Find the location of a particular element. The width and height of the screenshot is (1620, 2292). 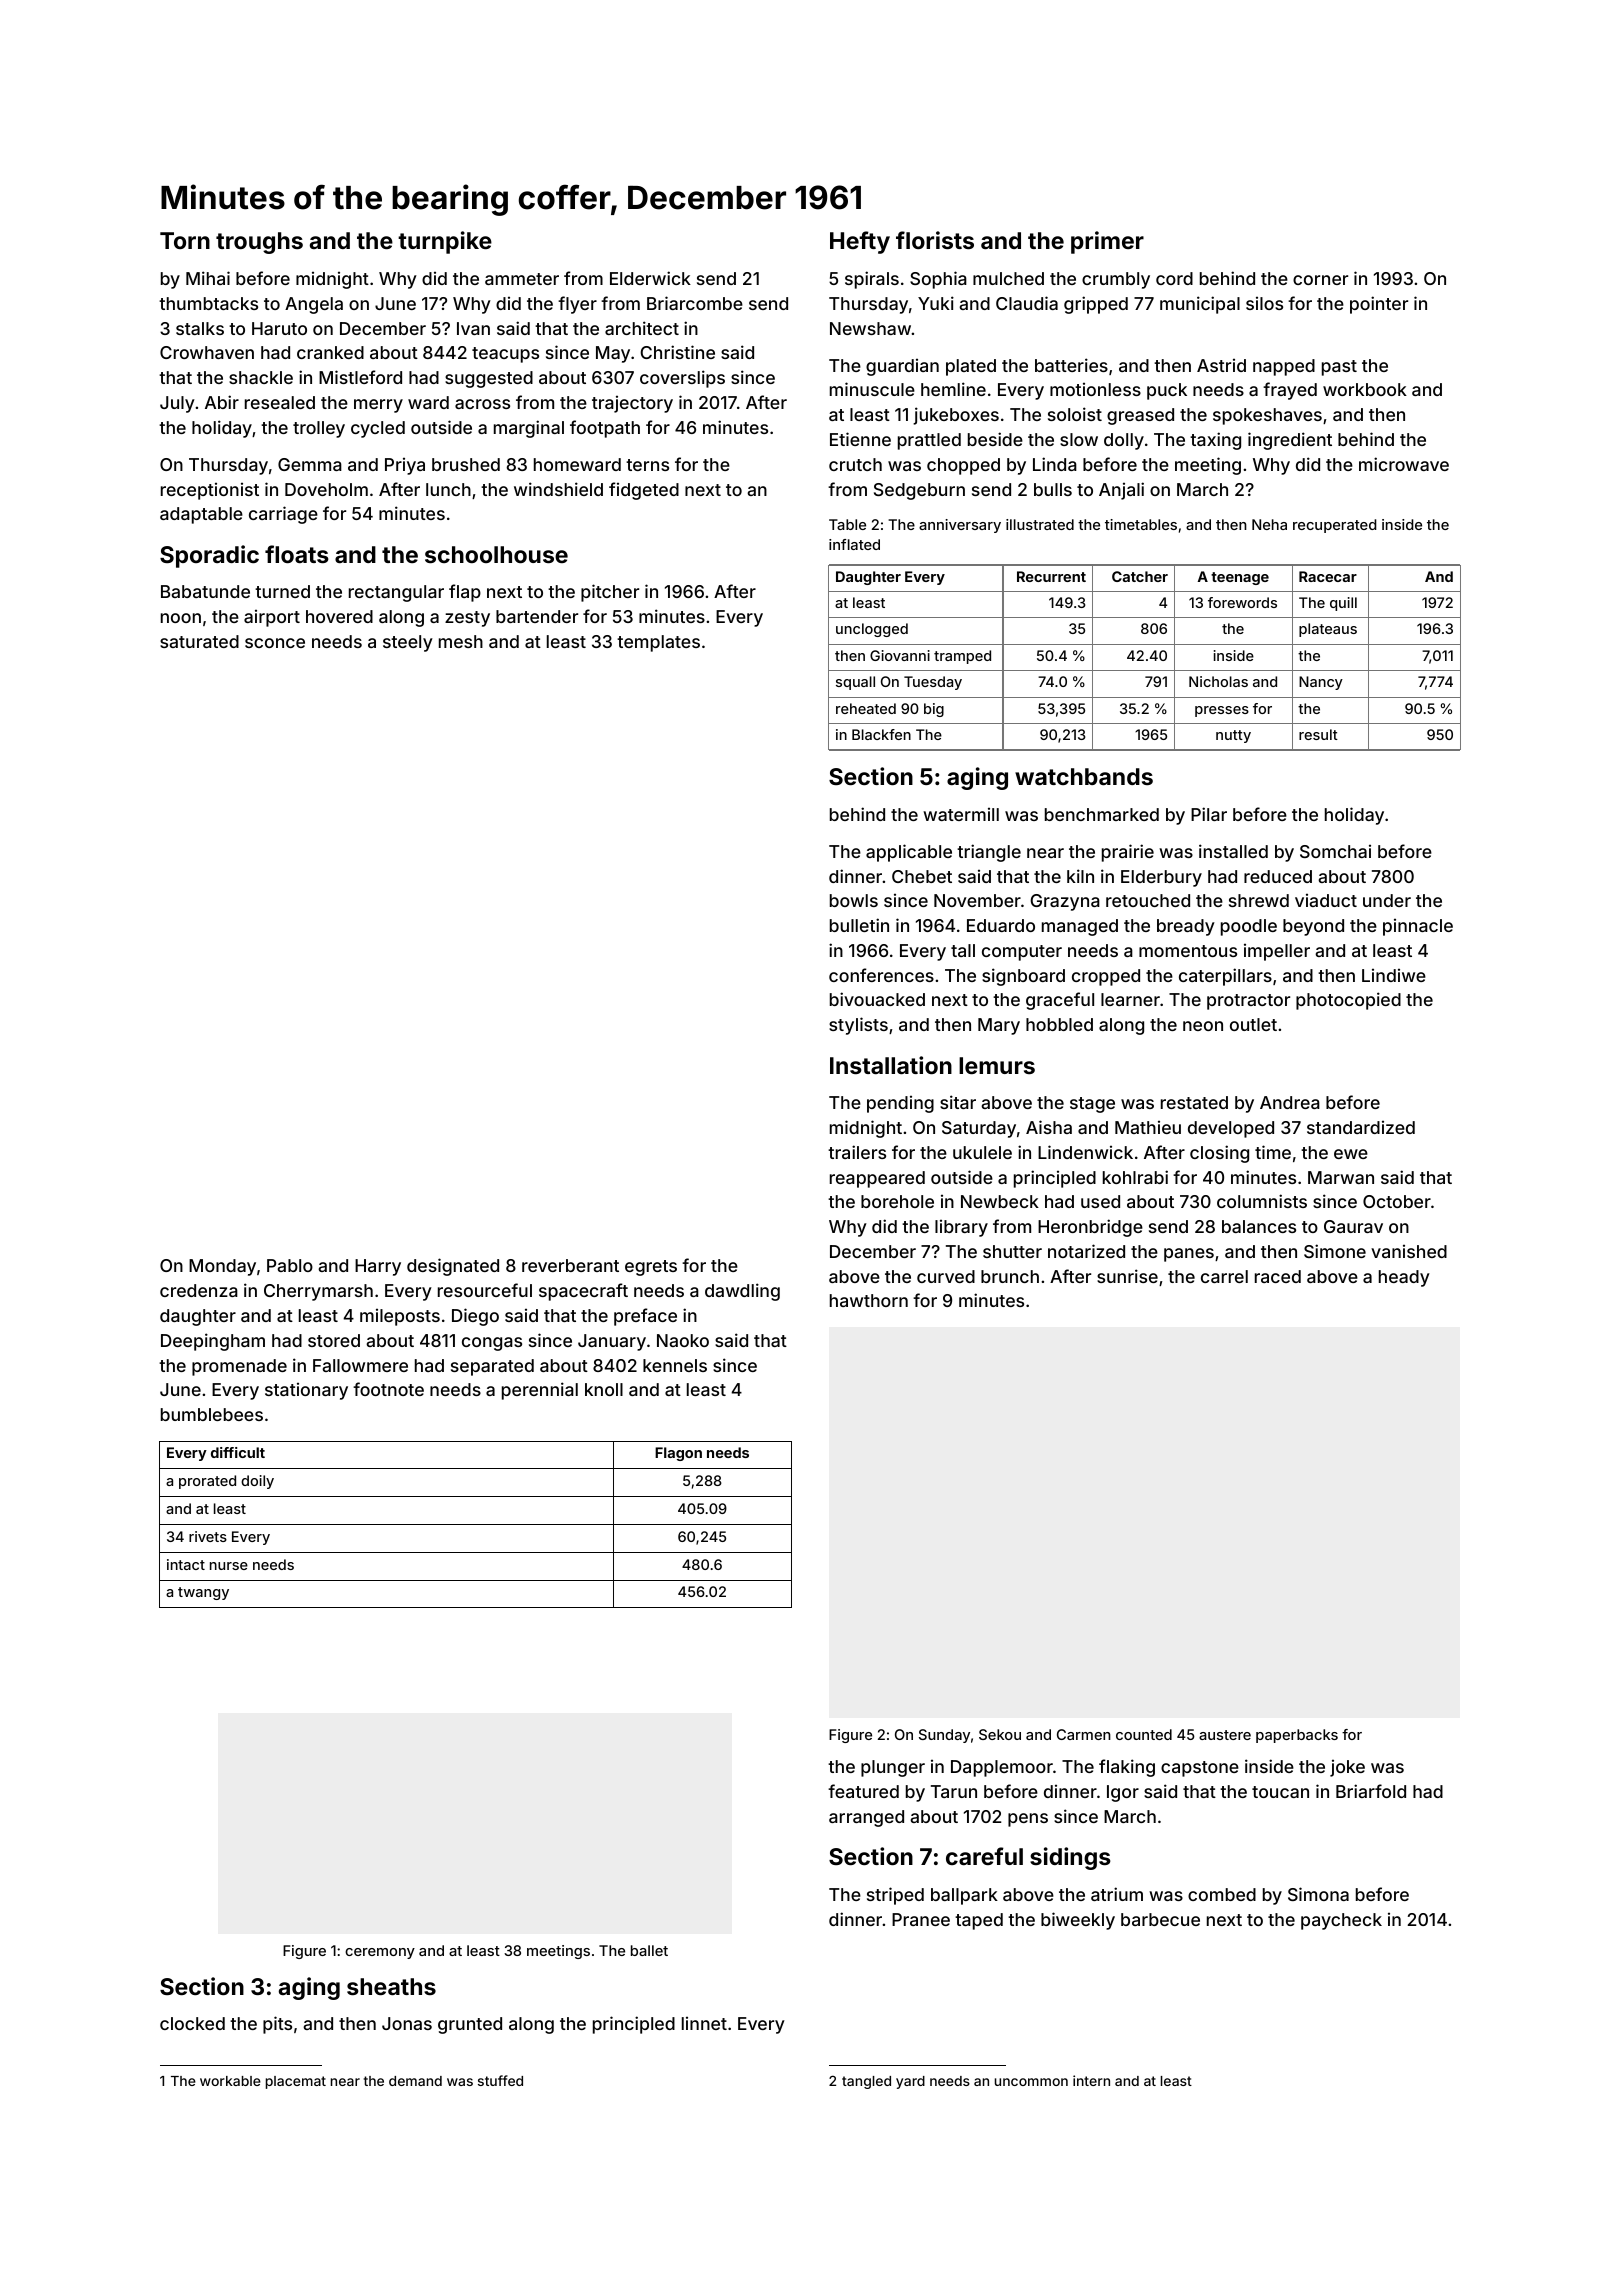

steely is located at coordinates (408, 643).
